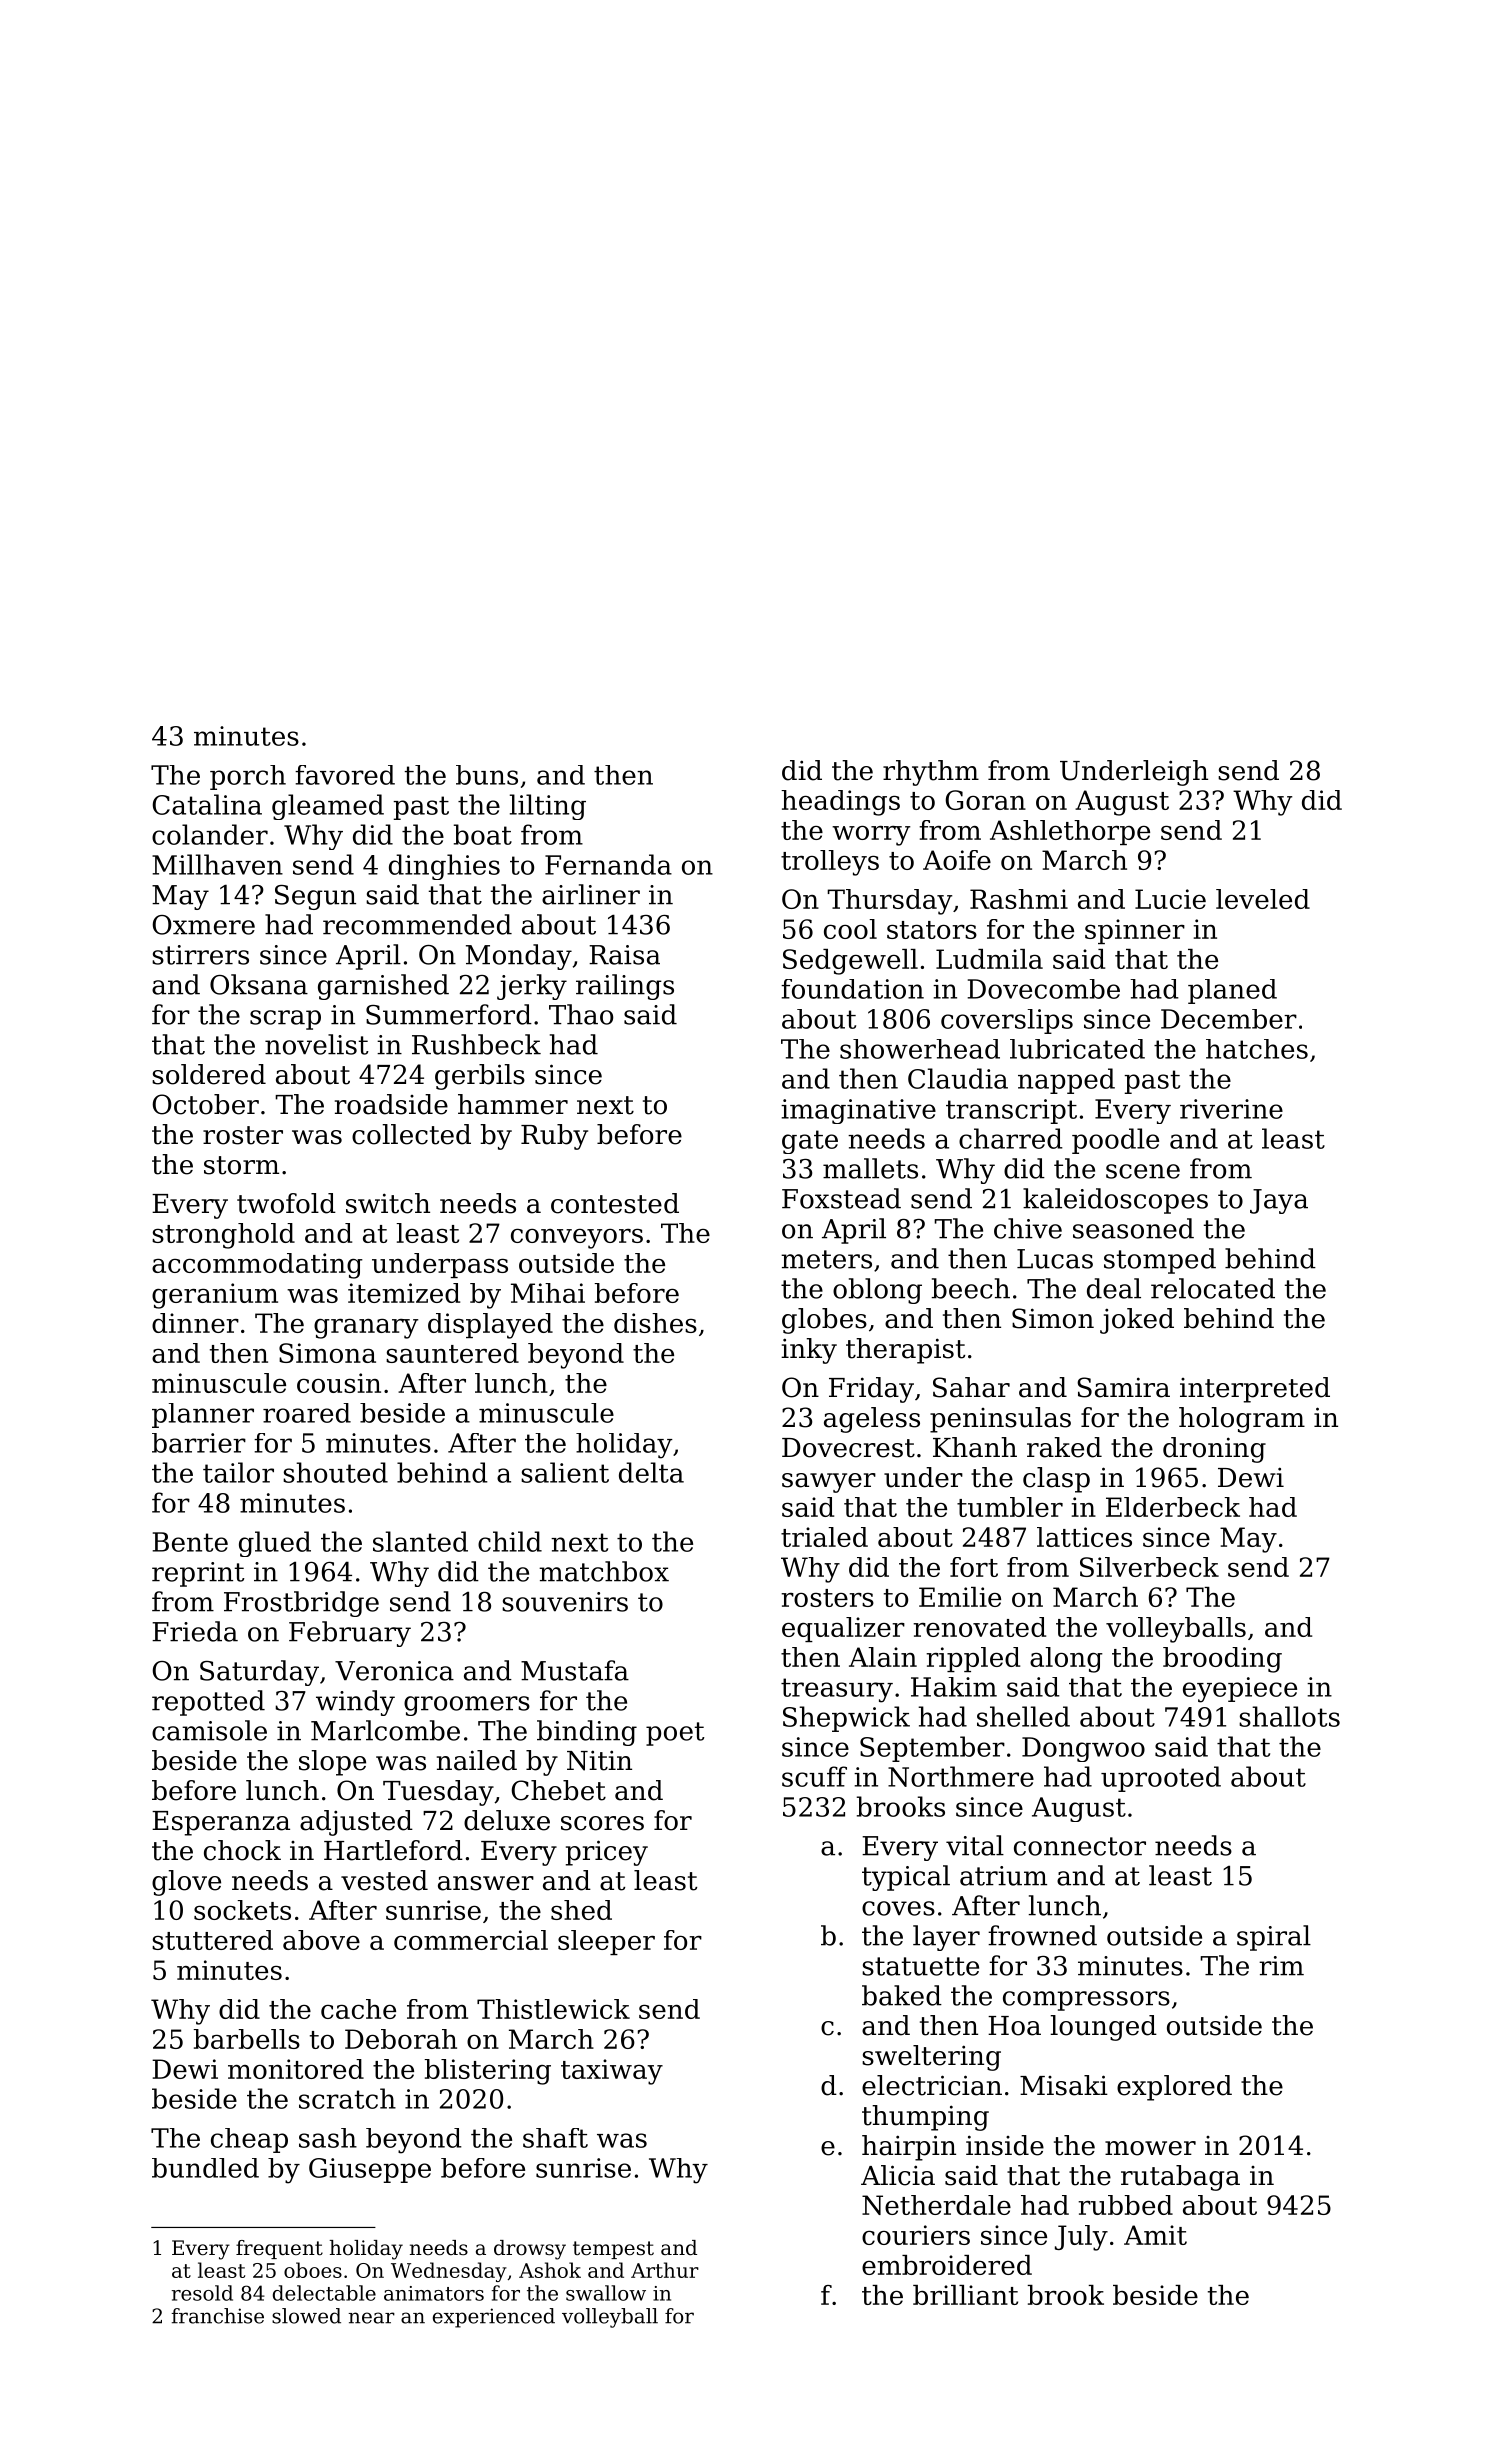 Image resolution: width=1496 pixels, height=2464 pixels. Describe the element at coordinates (1274, 1938) in the screenshot. I see `spiral` at that location.
